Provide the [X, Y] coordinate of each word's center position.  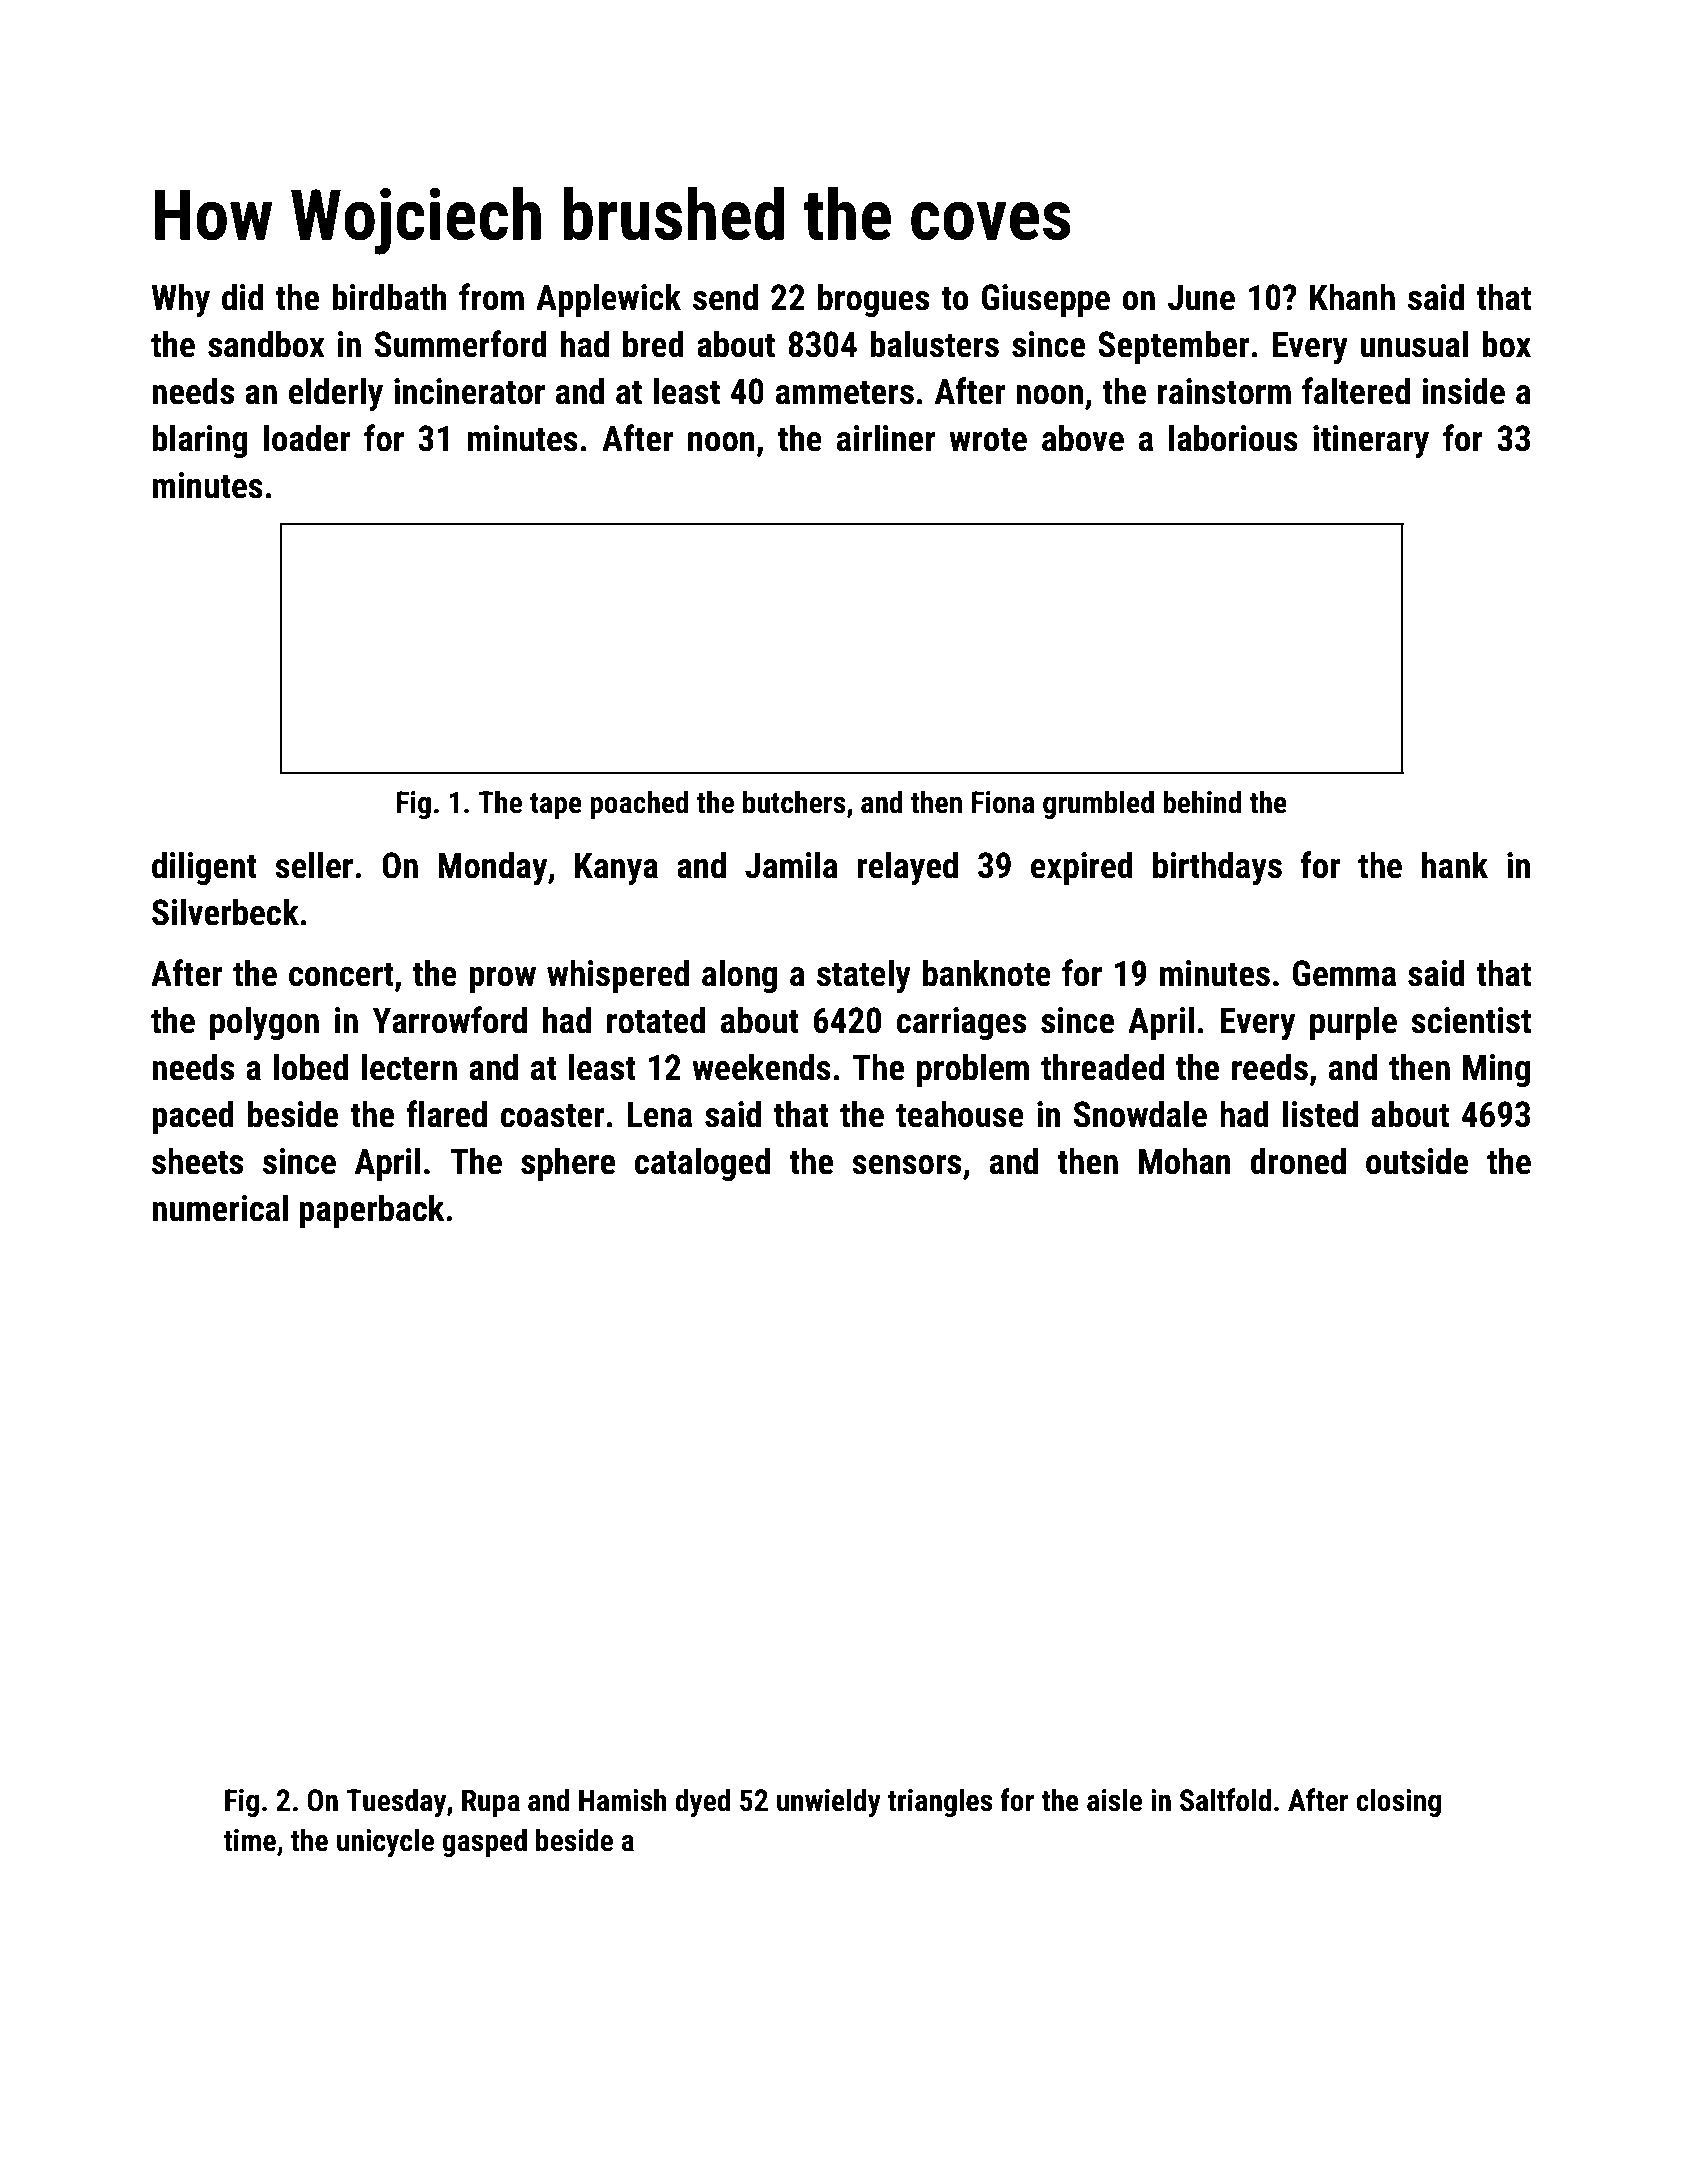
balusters [934, 344]
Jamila [791, 865]
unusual [1414, 344]
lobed [311, 1067]
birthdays [1217, 868]
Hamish [623, 1800]
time [250, 1840]
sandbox [266, 344]
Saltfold [1225, 1800]
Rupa [491, 1803]
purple [1353, 1023]
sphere [568, 1164]
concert [341, 975]
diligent [204, 868]
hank [1455, 865]
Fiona [1003, 802]
